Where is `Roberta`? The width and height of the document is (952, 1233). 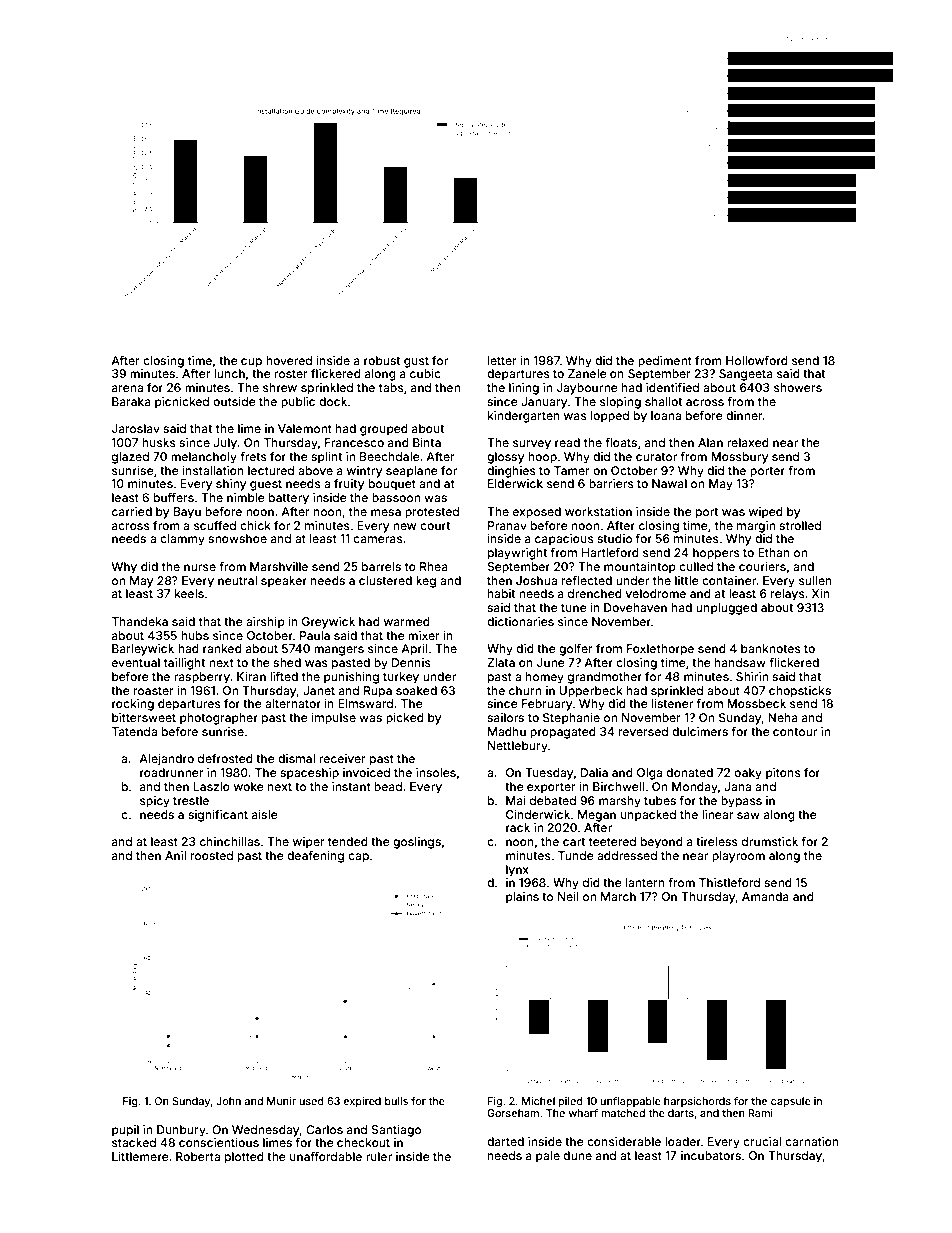
Roberta is located at coordinates (198, 1156).
